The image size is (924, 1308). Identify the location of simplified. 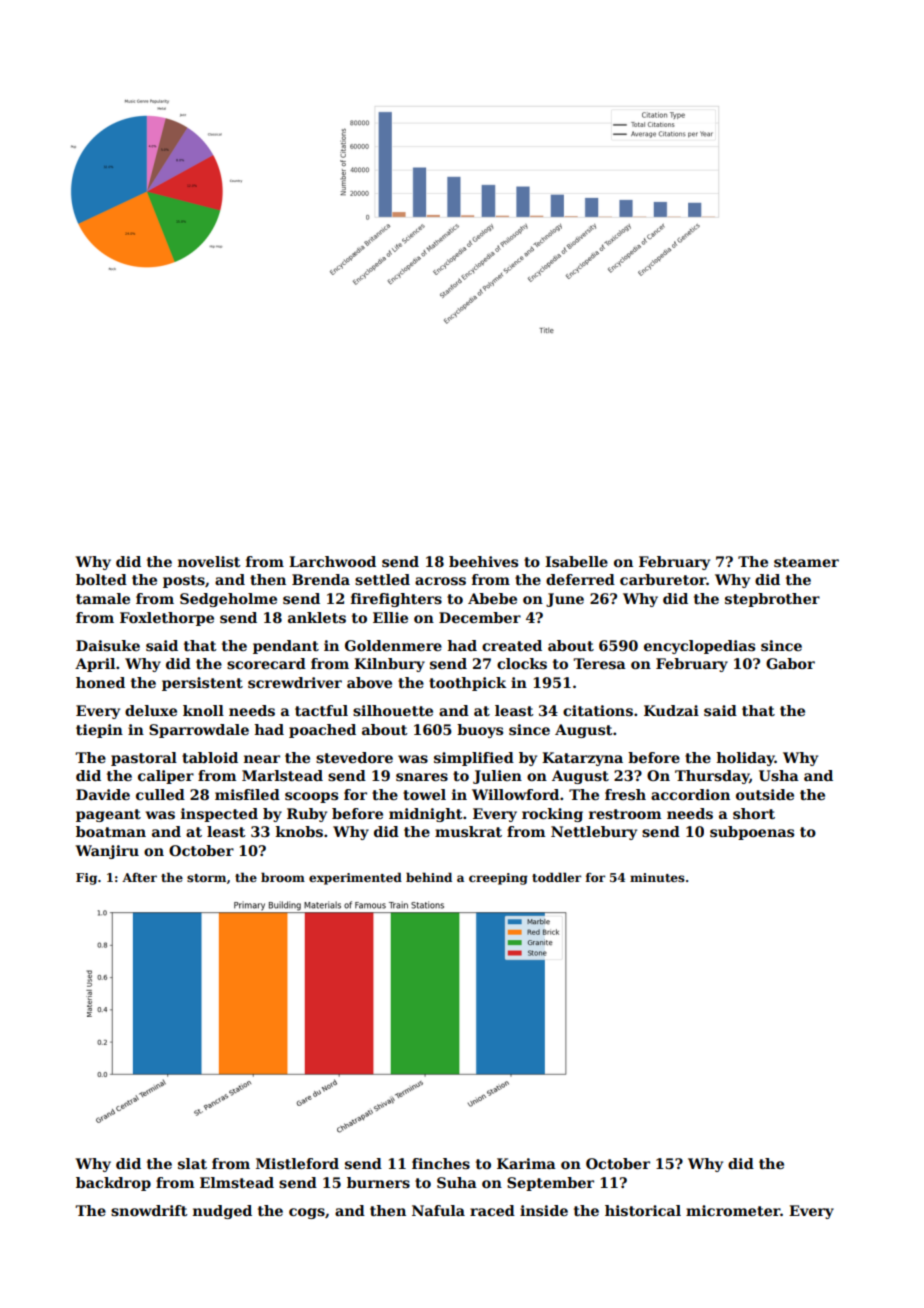
(474, 759).
